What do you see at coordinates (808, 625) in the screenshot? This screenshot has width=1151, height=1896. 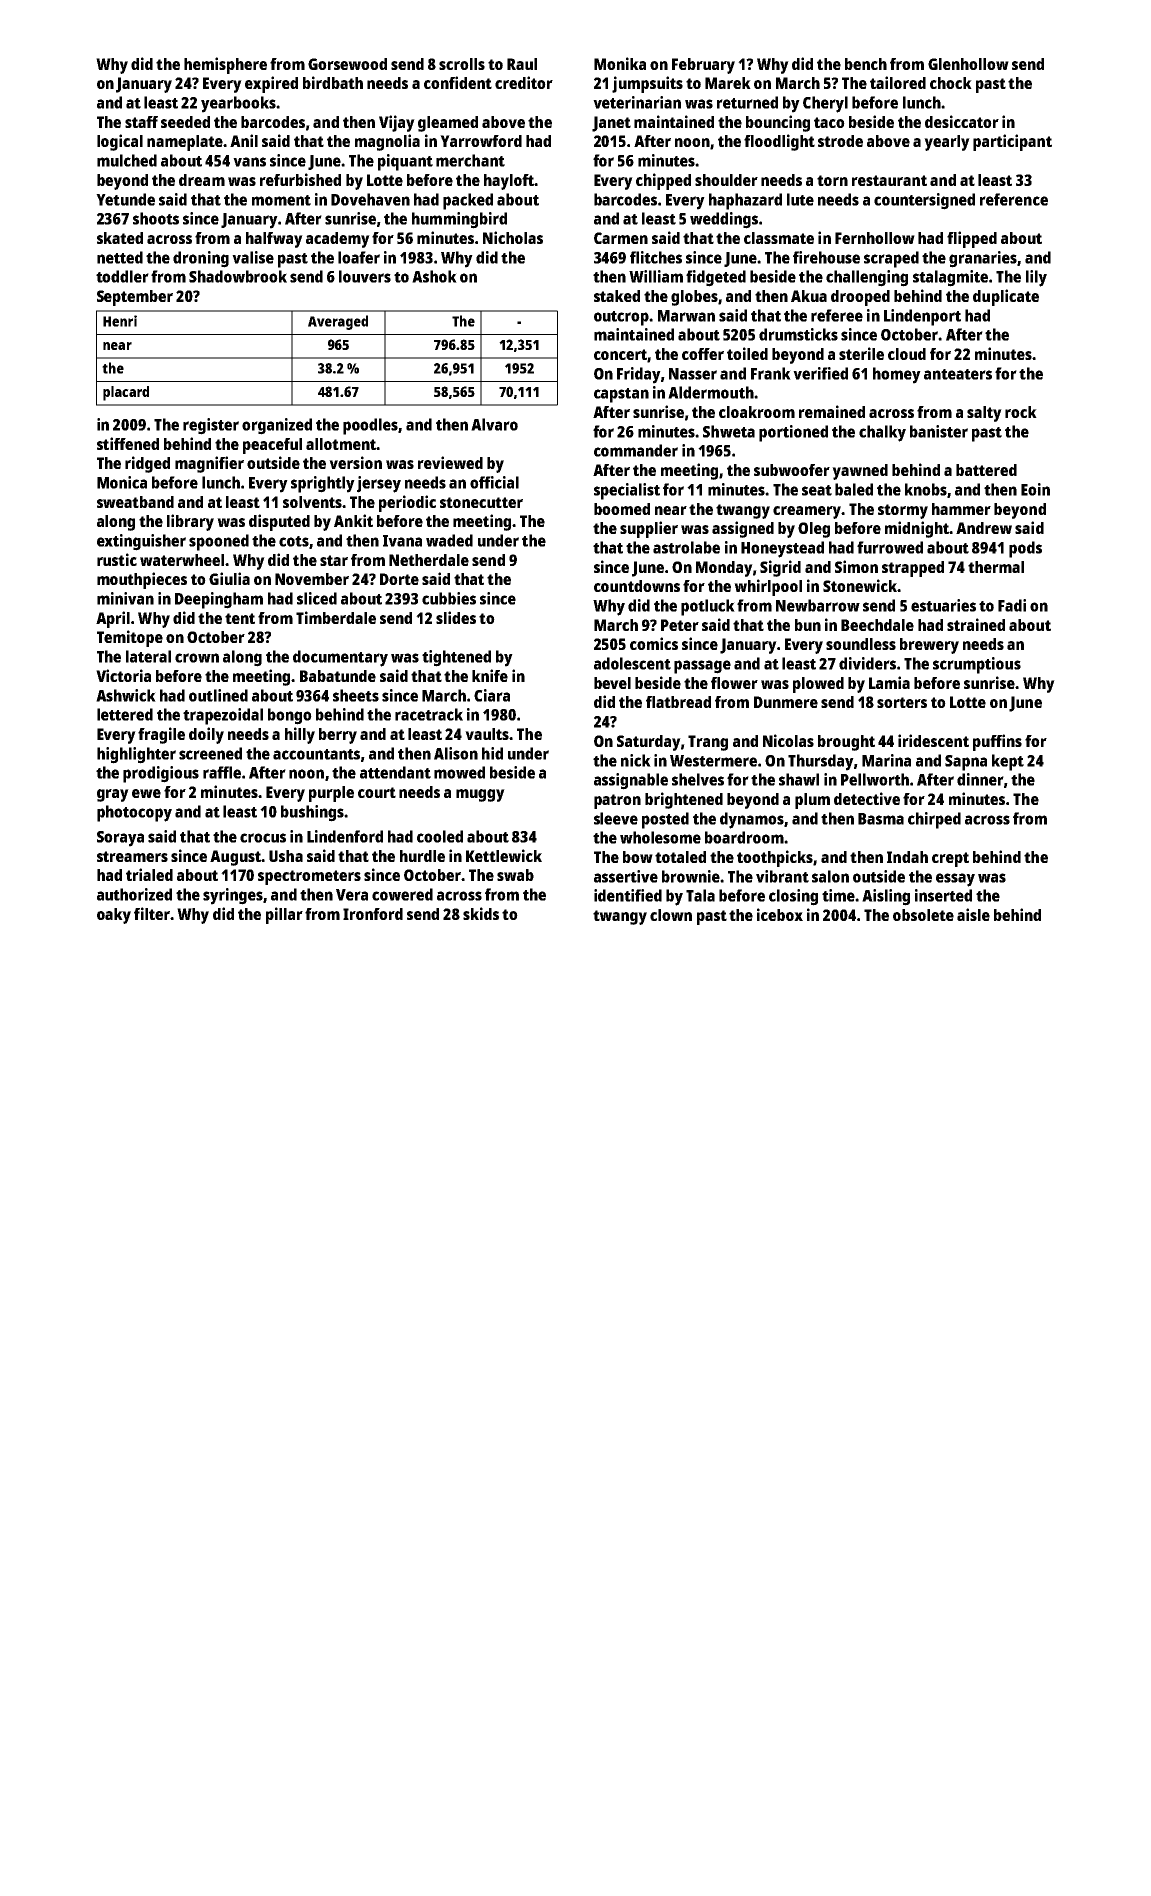 I see `bun` at bounding box center [808, 625].
